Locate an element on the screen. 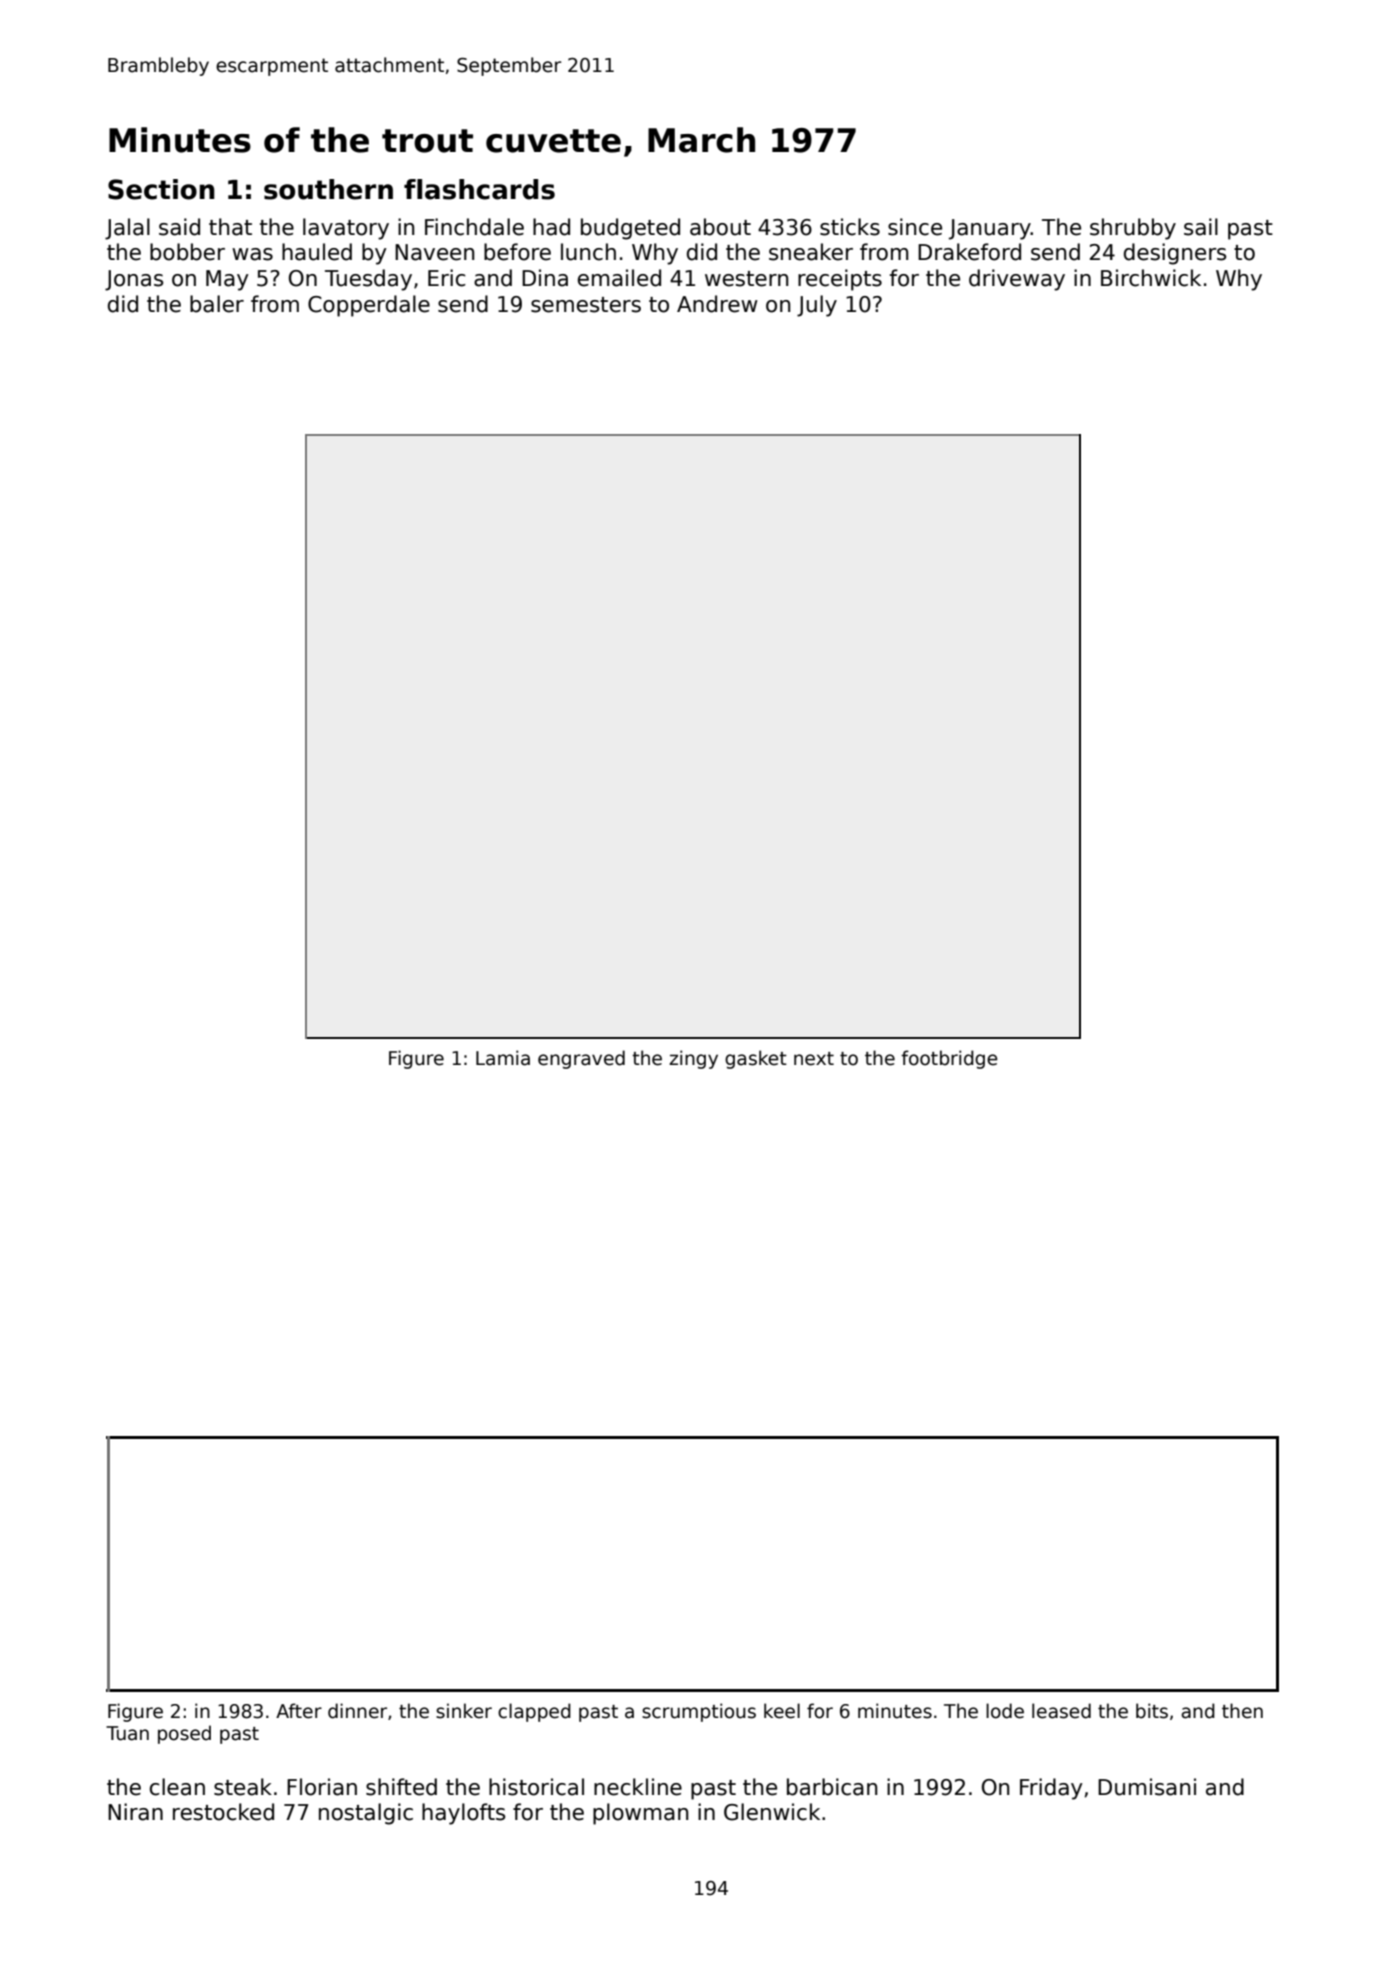 This screenshot has height=1969, width=1386. sinker is located at coordinates (464, 1711).
